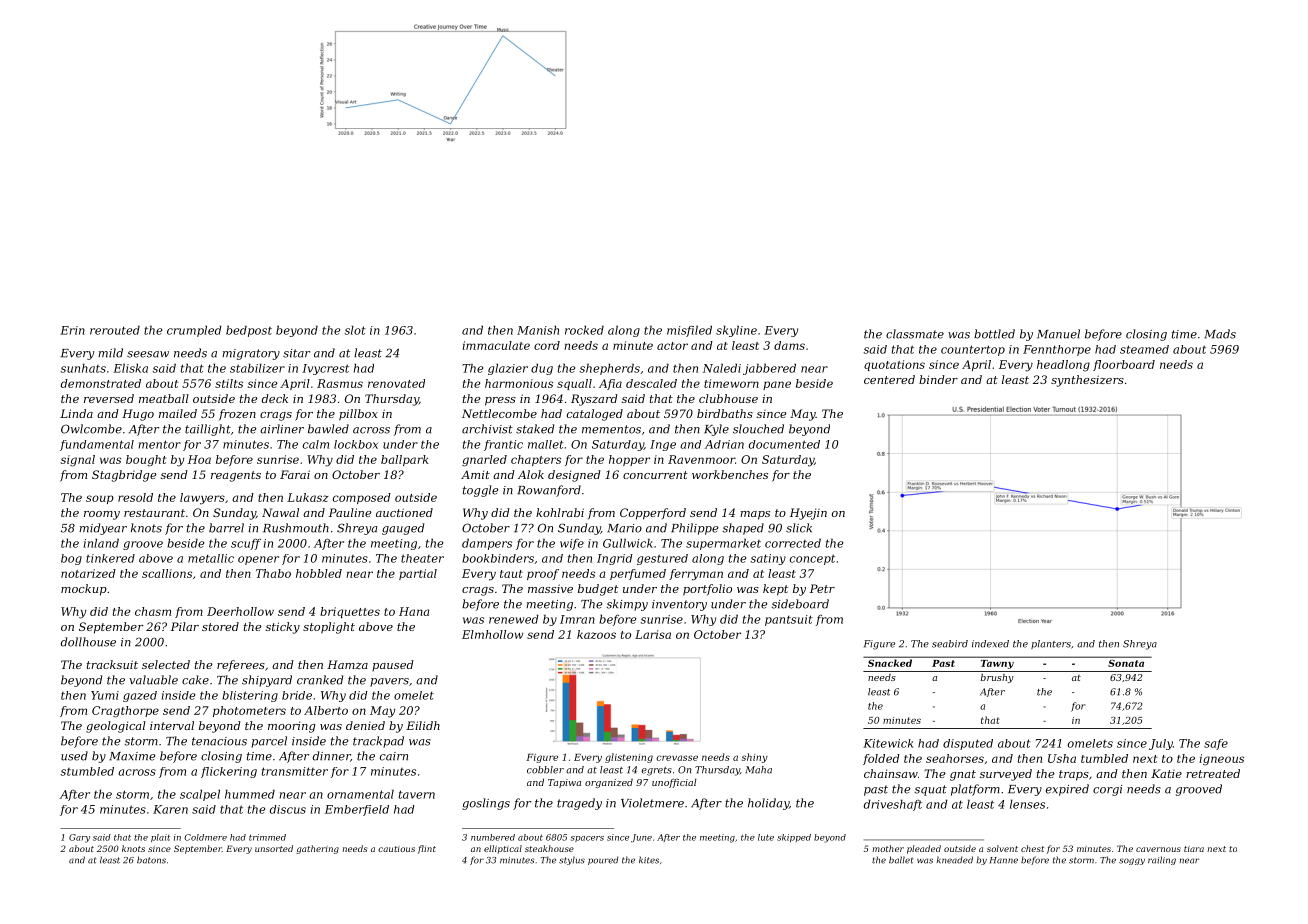  Describe the element at coordinates (653, 634) in the screenshot. I see `Larisa` at that location.
